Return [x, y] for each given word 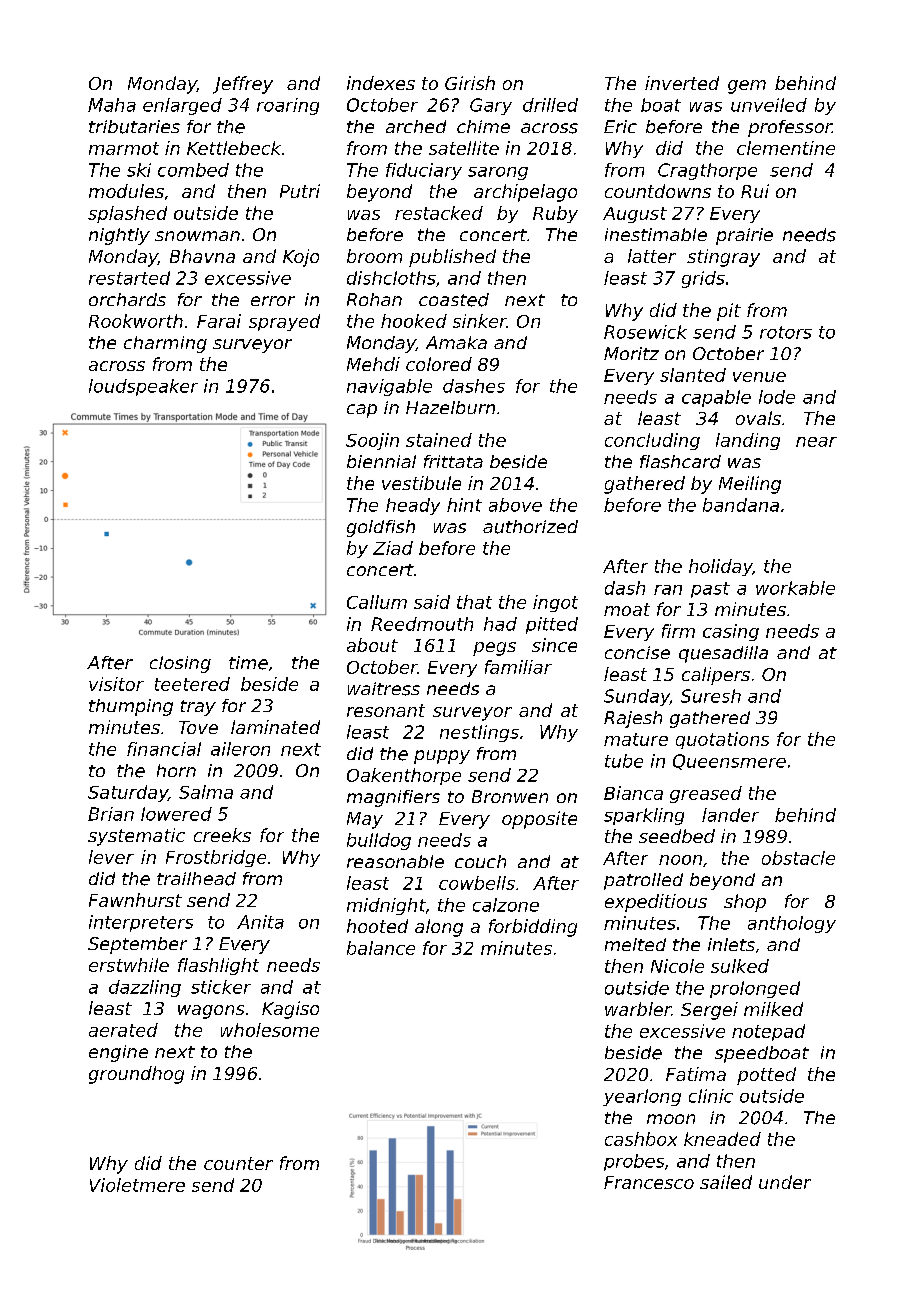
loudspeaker [143, 387]
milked [773, 1009]
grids [703, 279]
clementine [786, 148]
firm [678, 631]
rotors [786, 332]
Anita [260, 922]
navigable [389, 387]
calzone [506, 905]
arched [416, 126]
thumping [131, 707]
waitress [384, 689]
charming [165, 344]
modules [126, 191]
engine [118, 1053]
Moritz [631, 353]
